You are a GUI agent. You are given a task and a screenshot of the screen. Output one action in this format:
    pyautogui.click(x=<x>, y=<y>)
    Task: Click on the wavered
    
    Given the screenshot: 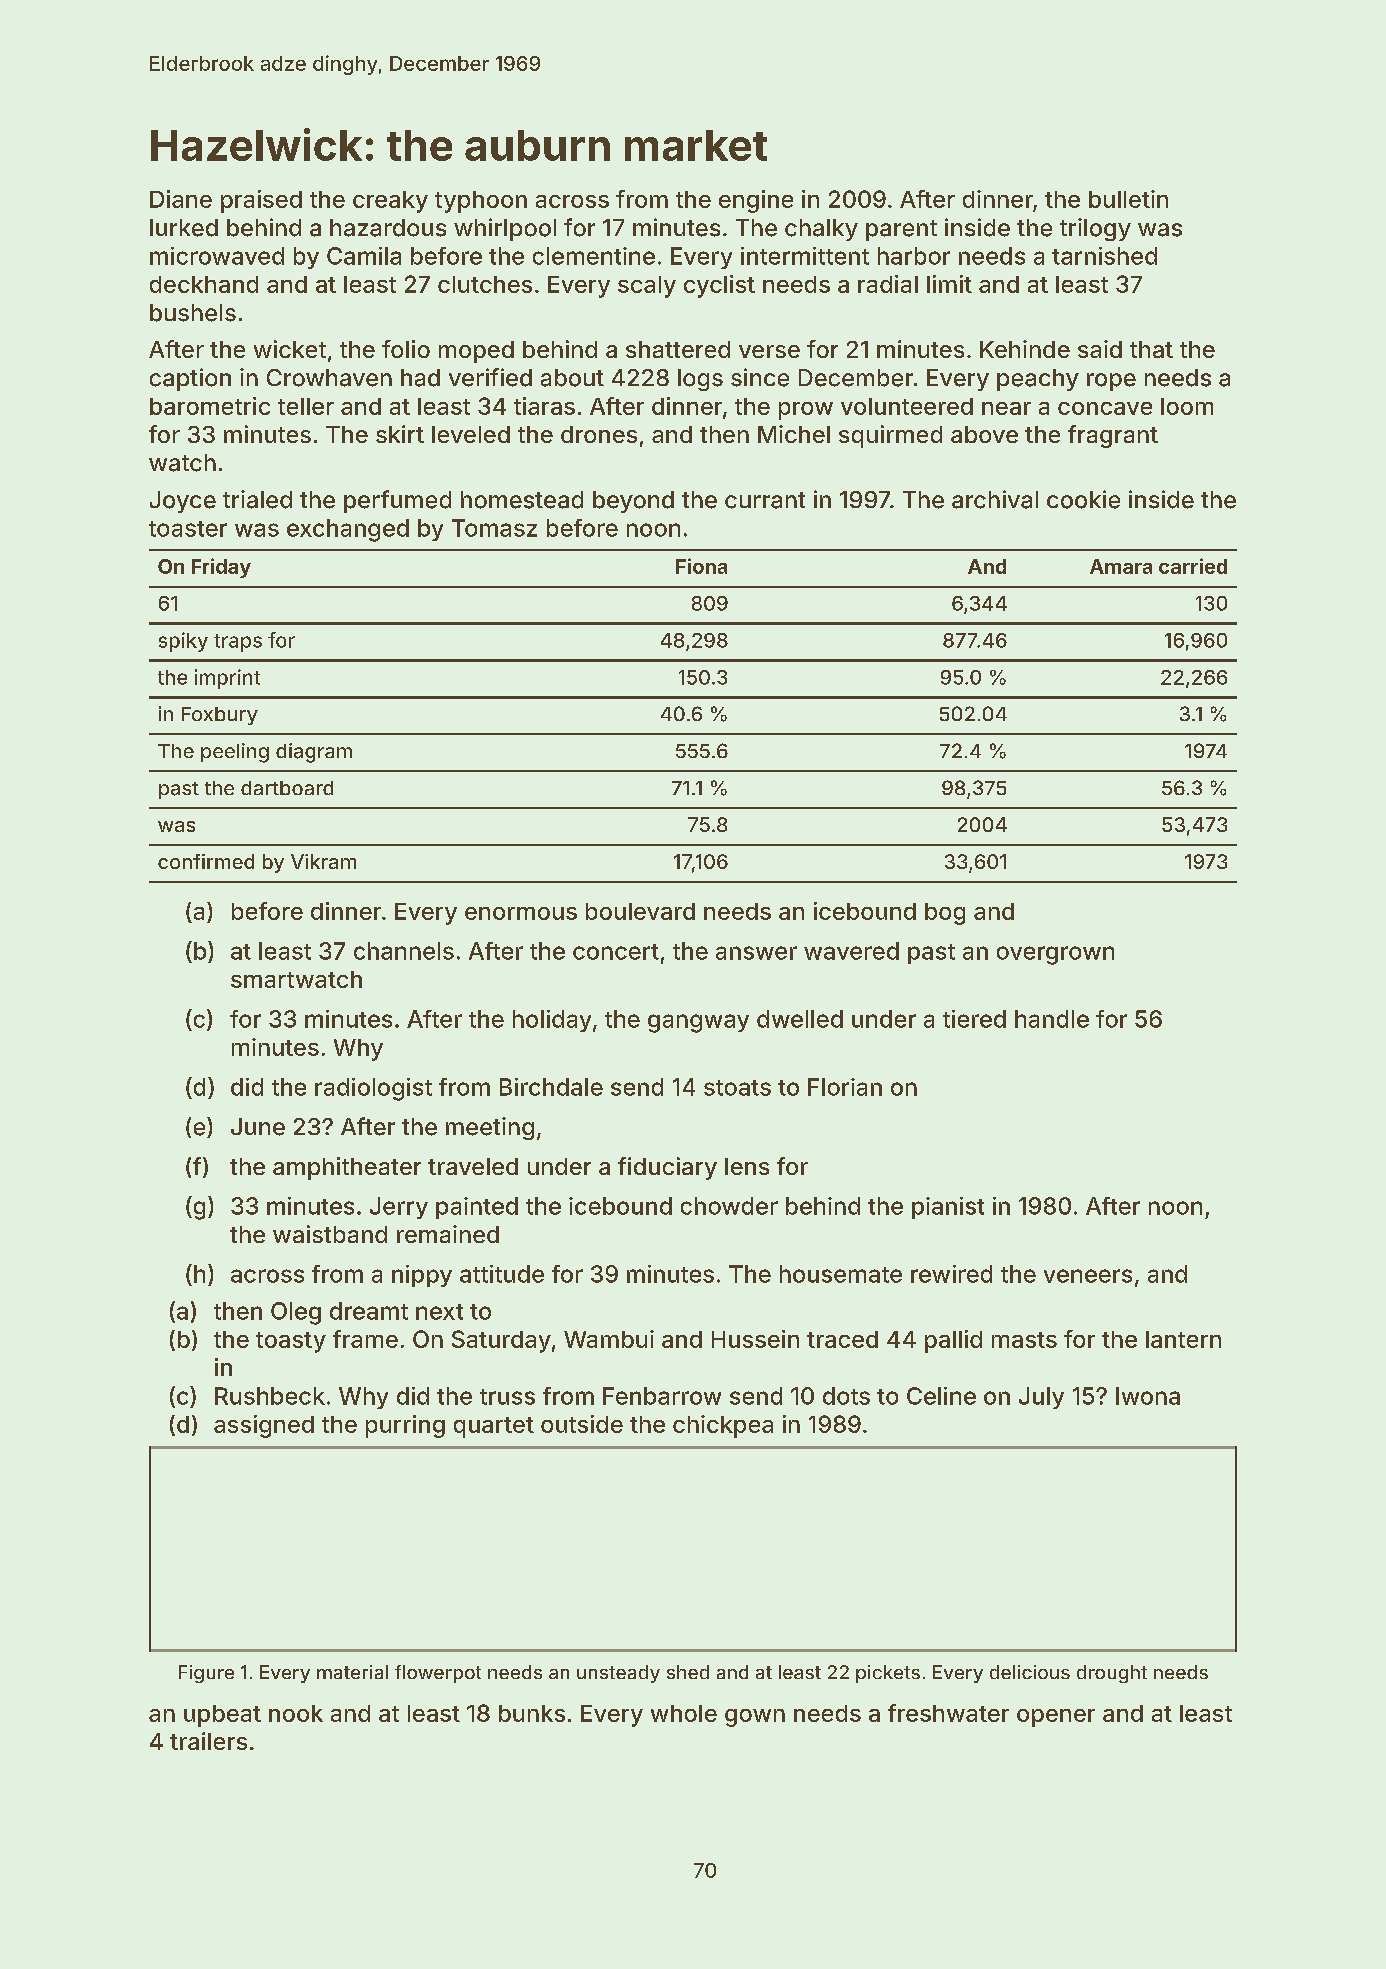 What is the action you would take?
    pyautogui.click(x=851, y=951)
